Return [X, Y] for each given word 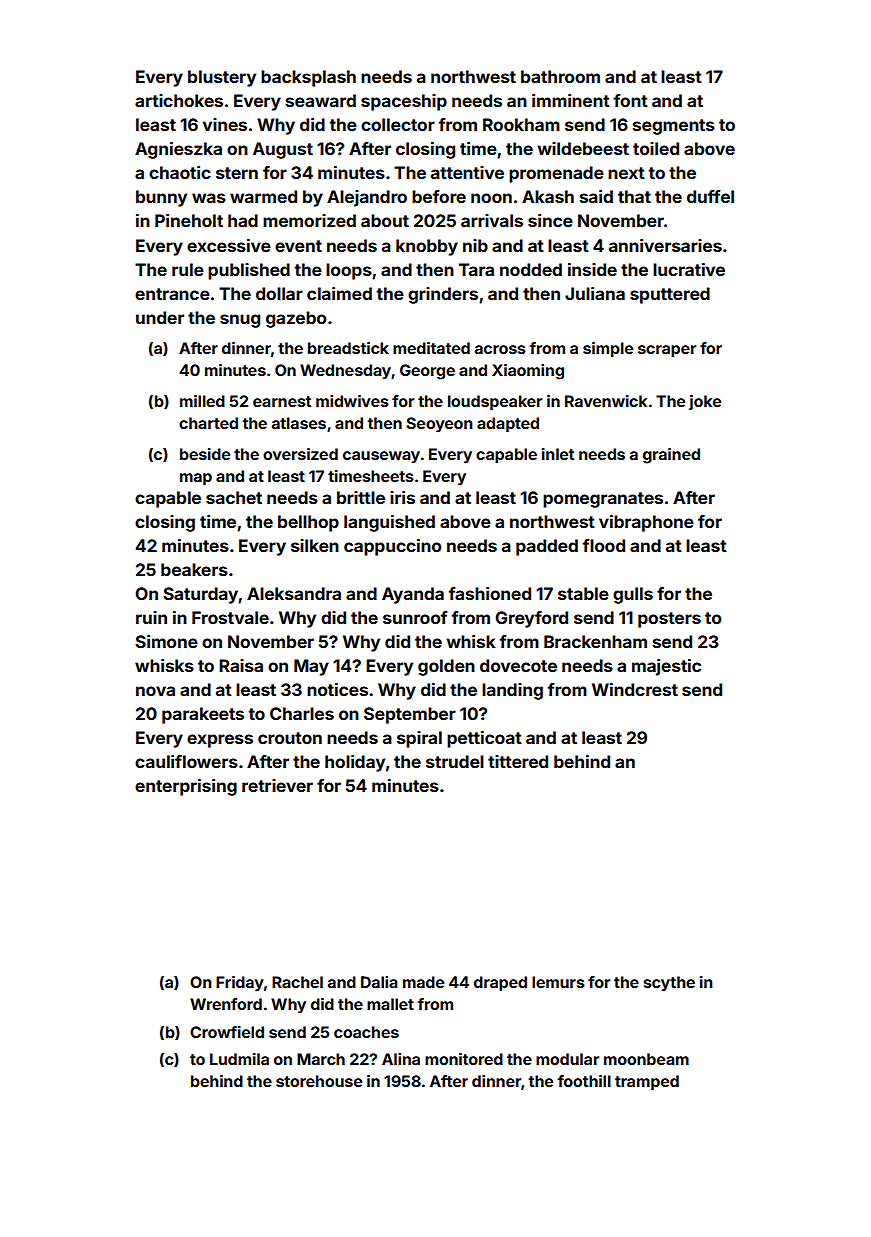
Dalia [379, 982]
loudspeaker [495, 403]
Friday [240, 984]
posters [669, 620]
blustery [222, 78]
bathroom [560, 76]
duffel [710, 196]
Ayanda [413, 595]
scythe [669, 984]
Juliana [595, 293]
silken [315, 545]
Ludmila [239, 1059]
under [160, 317]
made [423, 982]
